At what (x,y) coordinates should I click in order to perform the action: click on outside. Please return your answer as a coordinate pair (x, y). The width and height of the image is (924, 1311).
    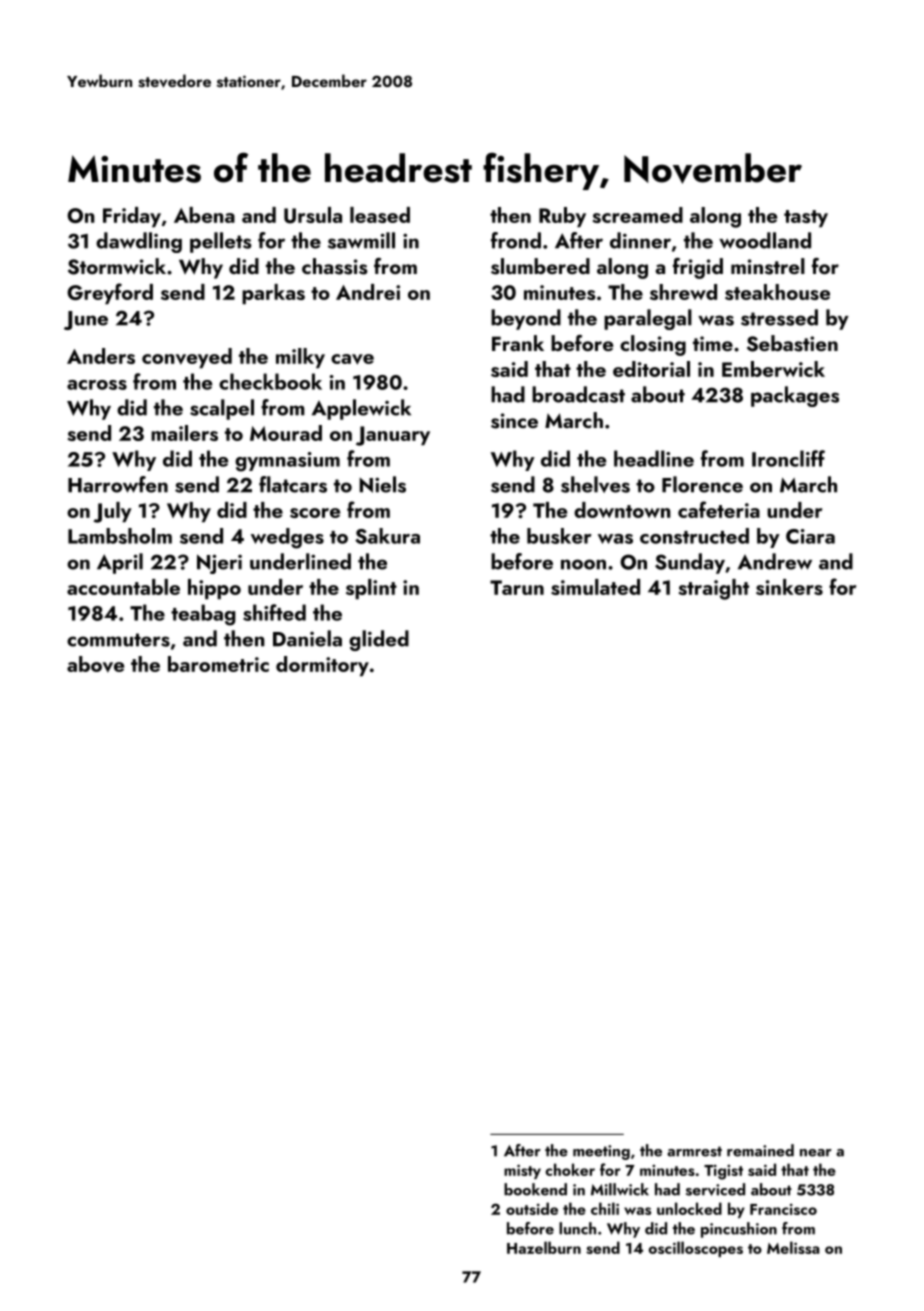
    Looking at the image, I should click on (532, 1208).
